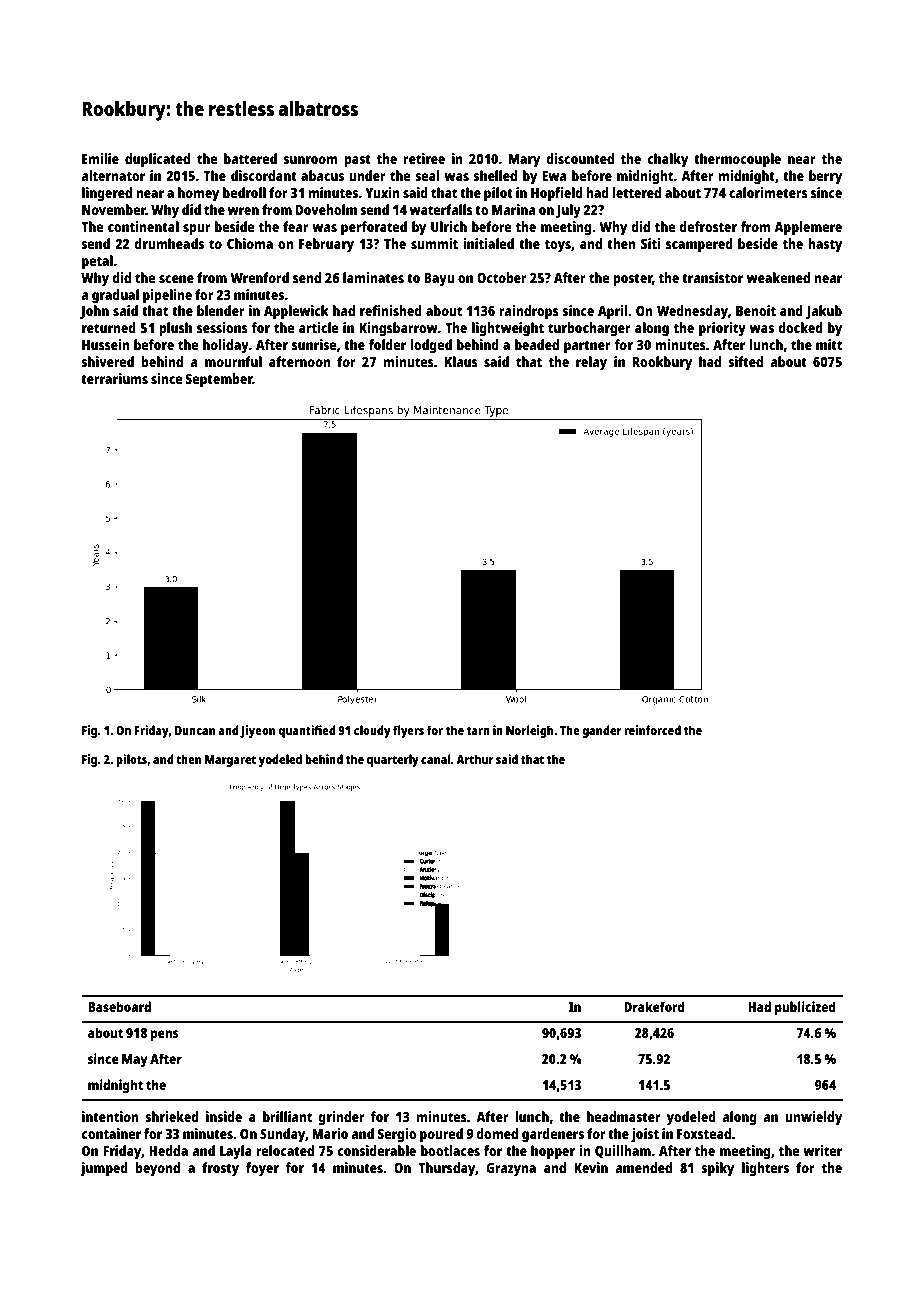 The width and height of the document is (924, 1308). Describe the element at coordinates (357, 161) in the document. I see `past` at that location.
